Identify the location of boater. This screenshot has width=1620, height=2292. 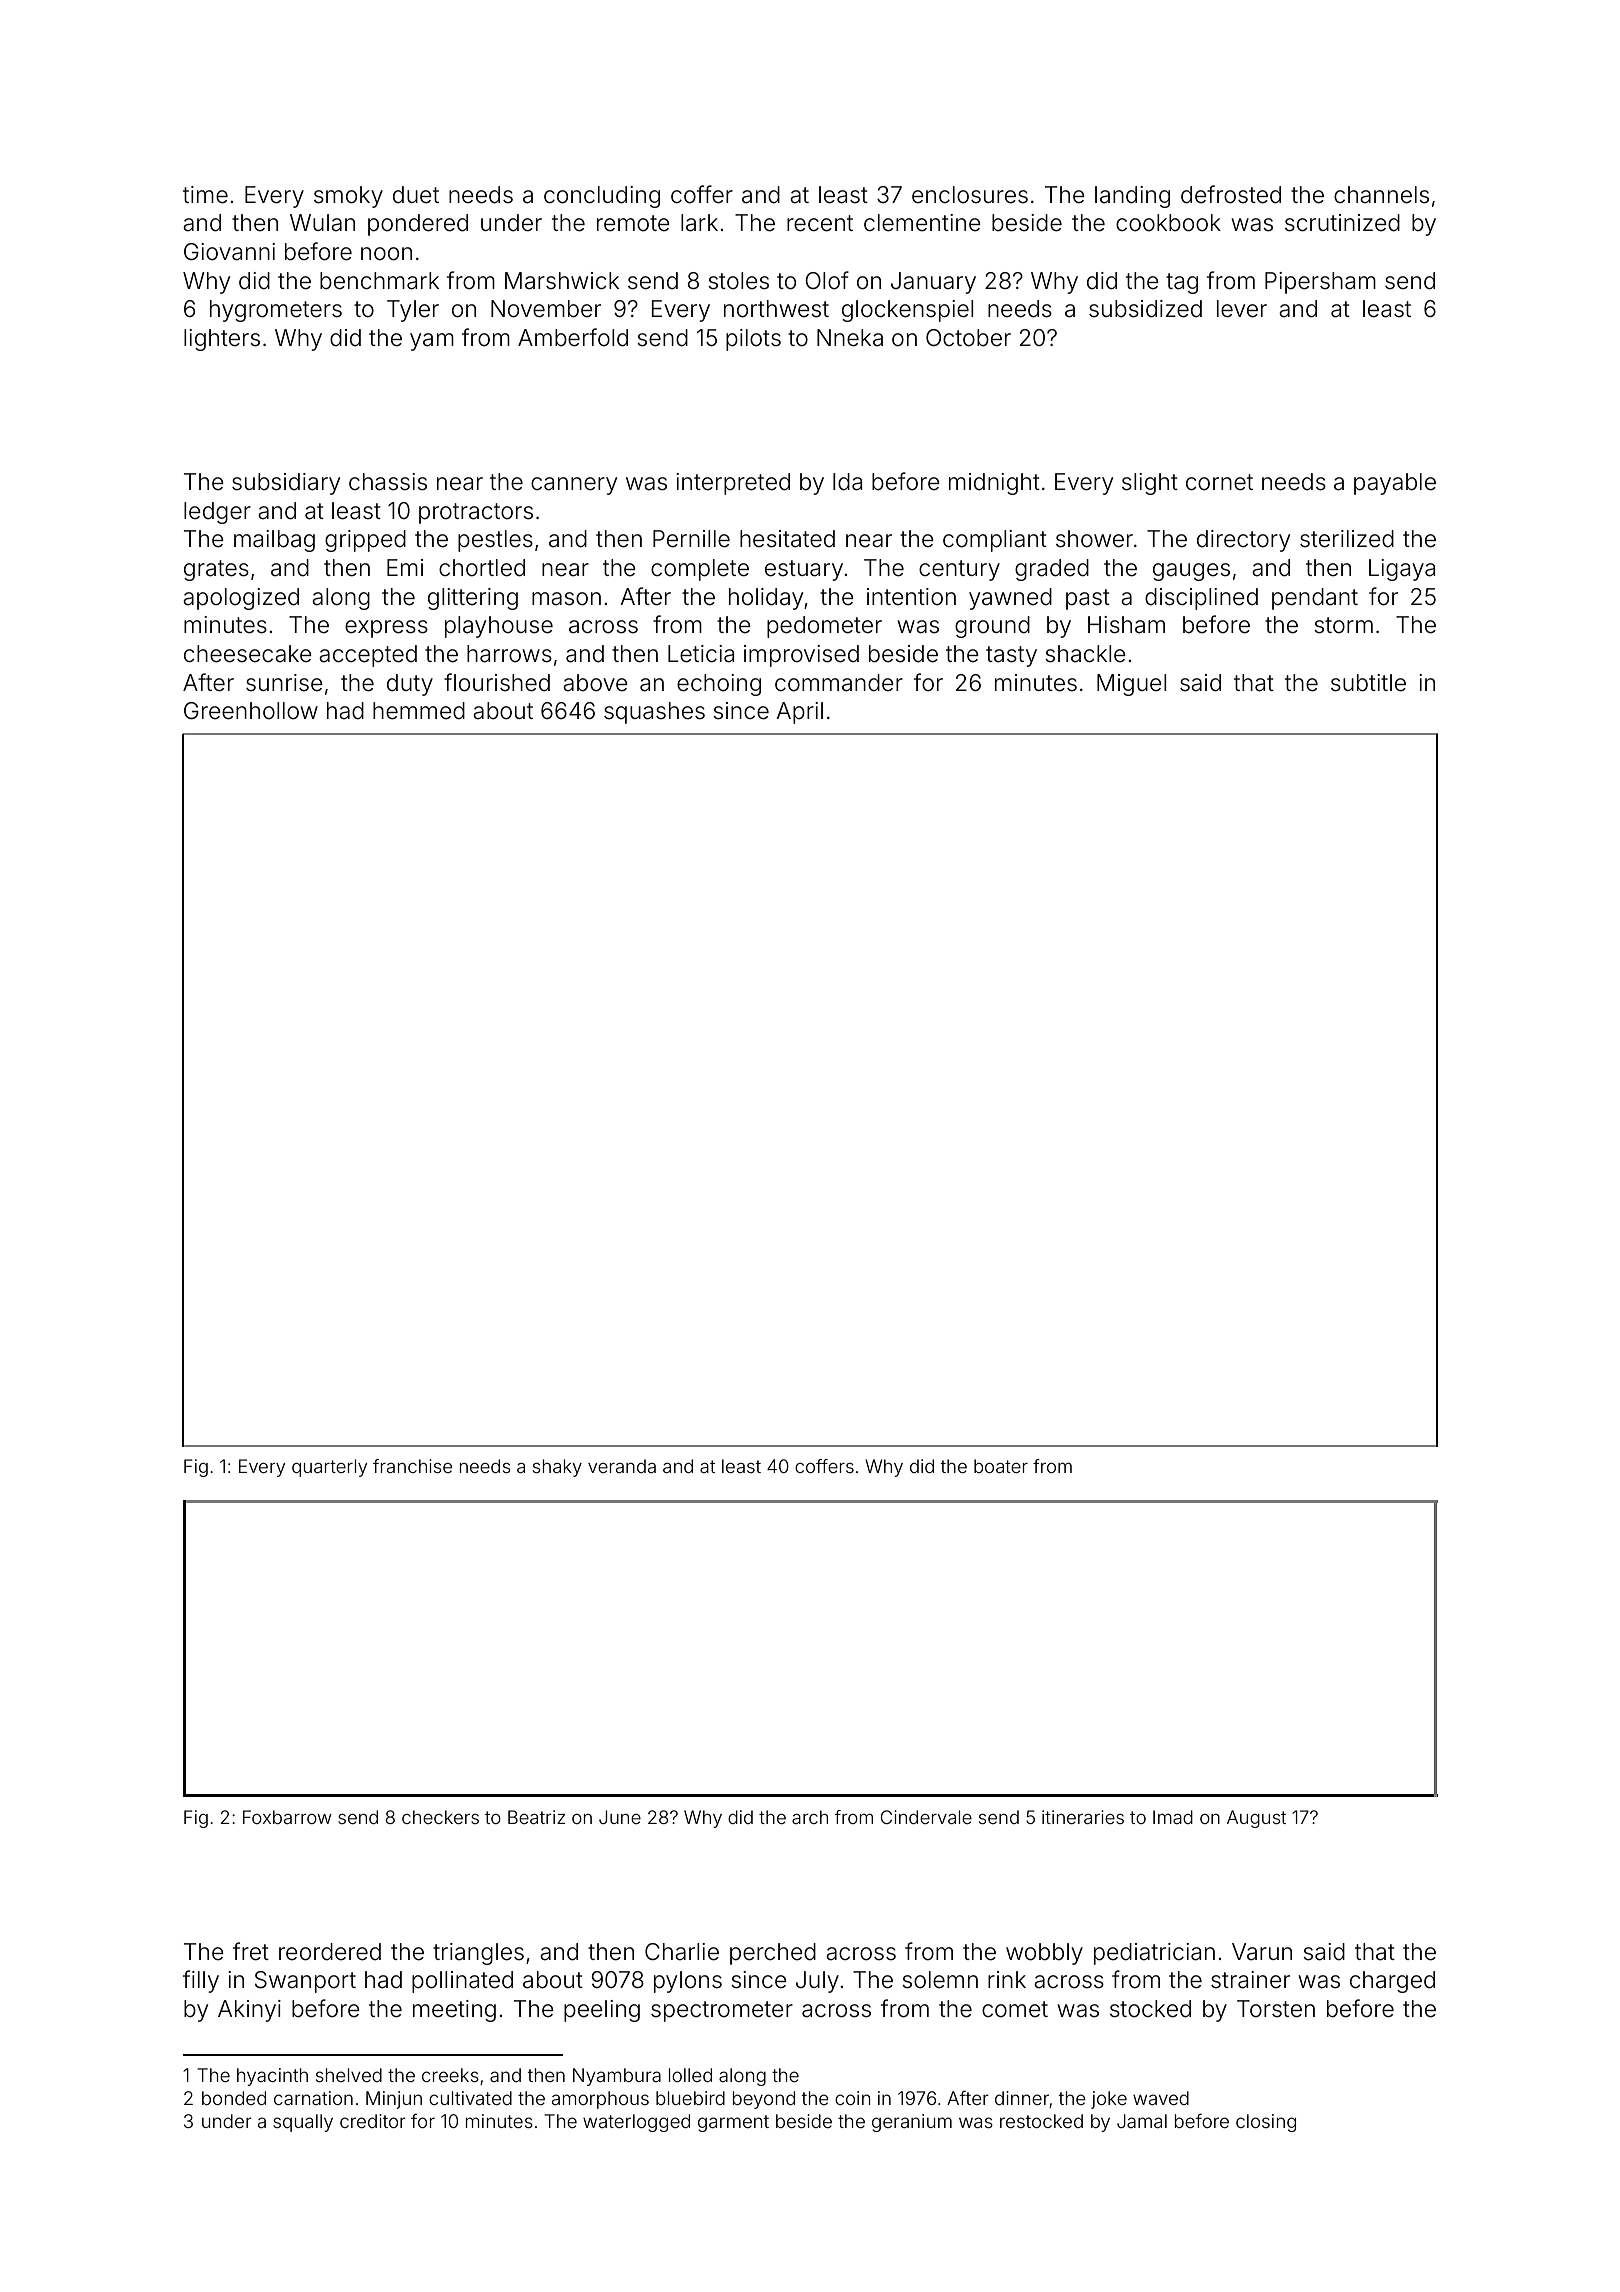
(1001, 1466).
